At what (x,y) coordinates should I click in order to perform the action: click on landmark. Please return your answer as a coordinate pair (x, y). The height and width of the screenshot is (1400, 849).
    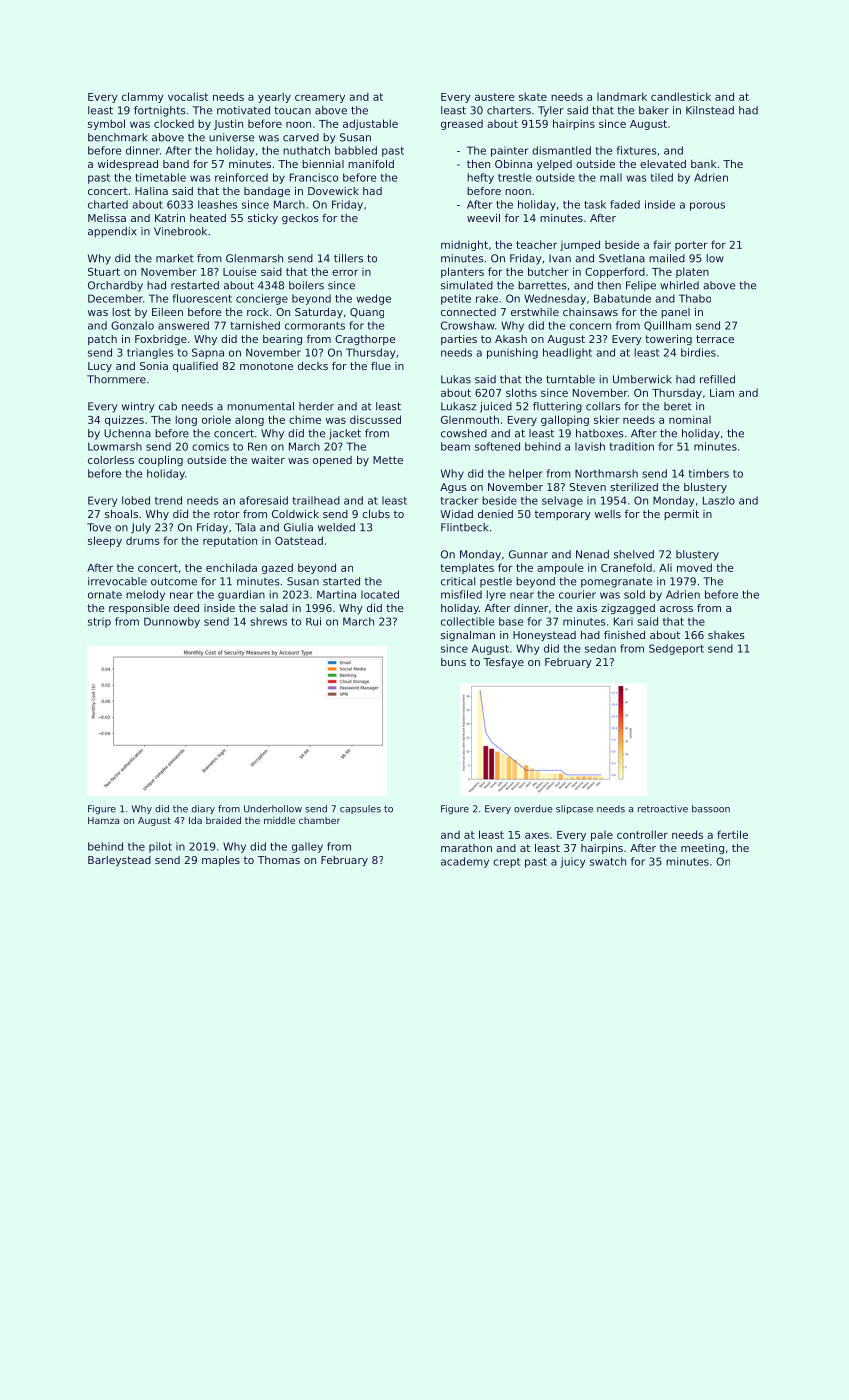
    Looking at the image, I should click on (622, 96).
